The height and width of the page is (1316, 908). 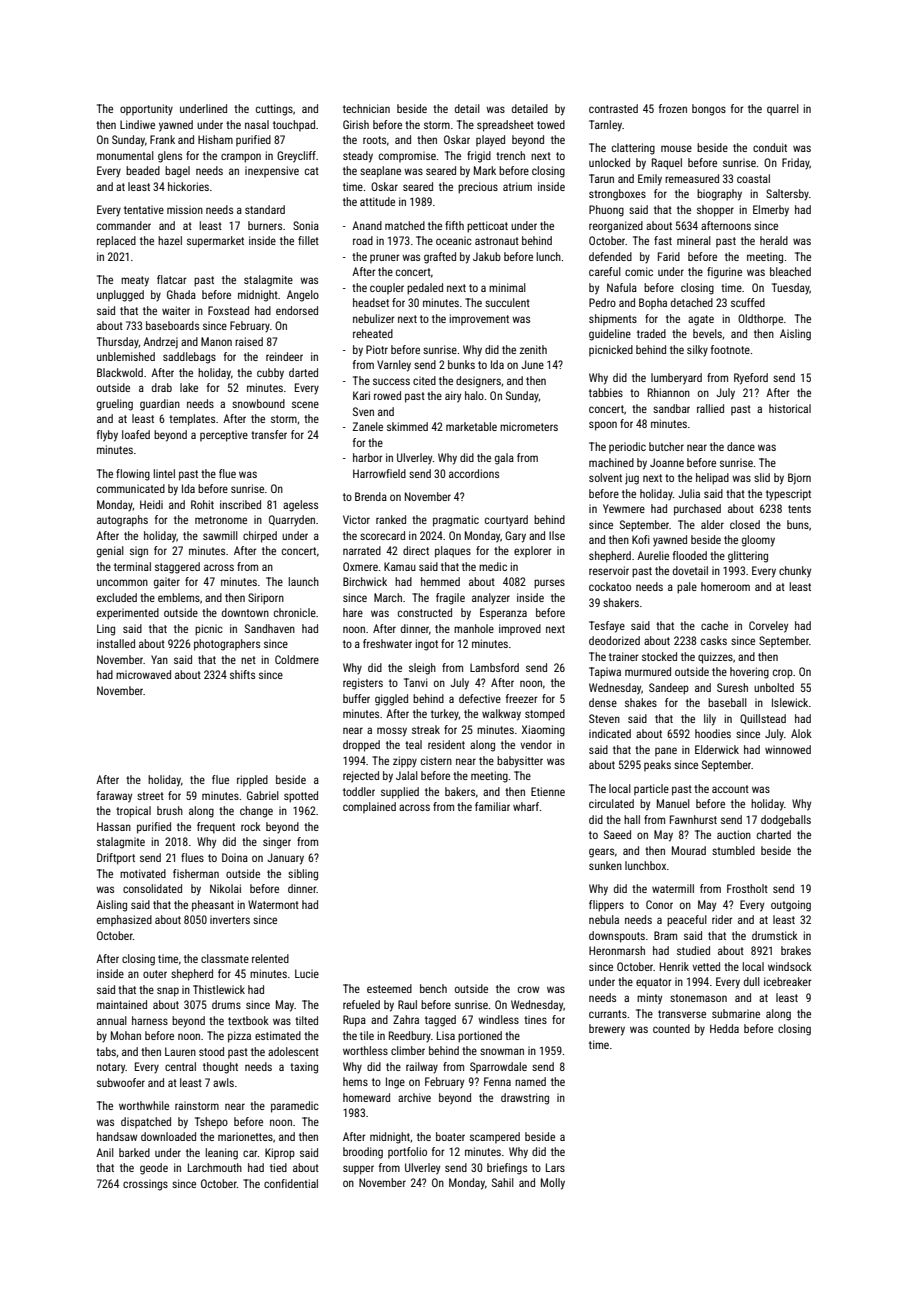 I want to click on crossings, so click(x=145, y=1185).
